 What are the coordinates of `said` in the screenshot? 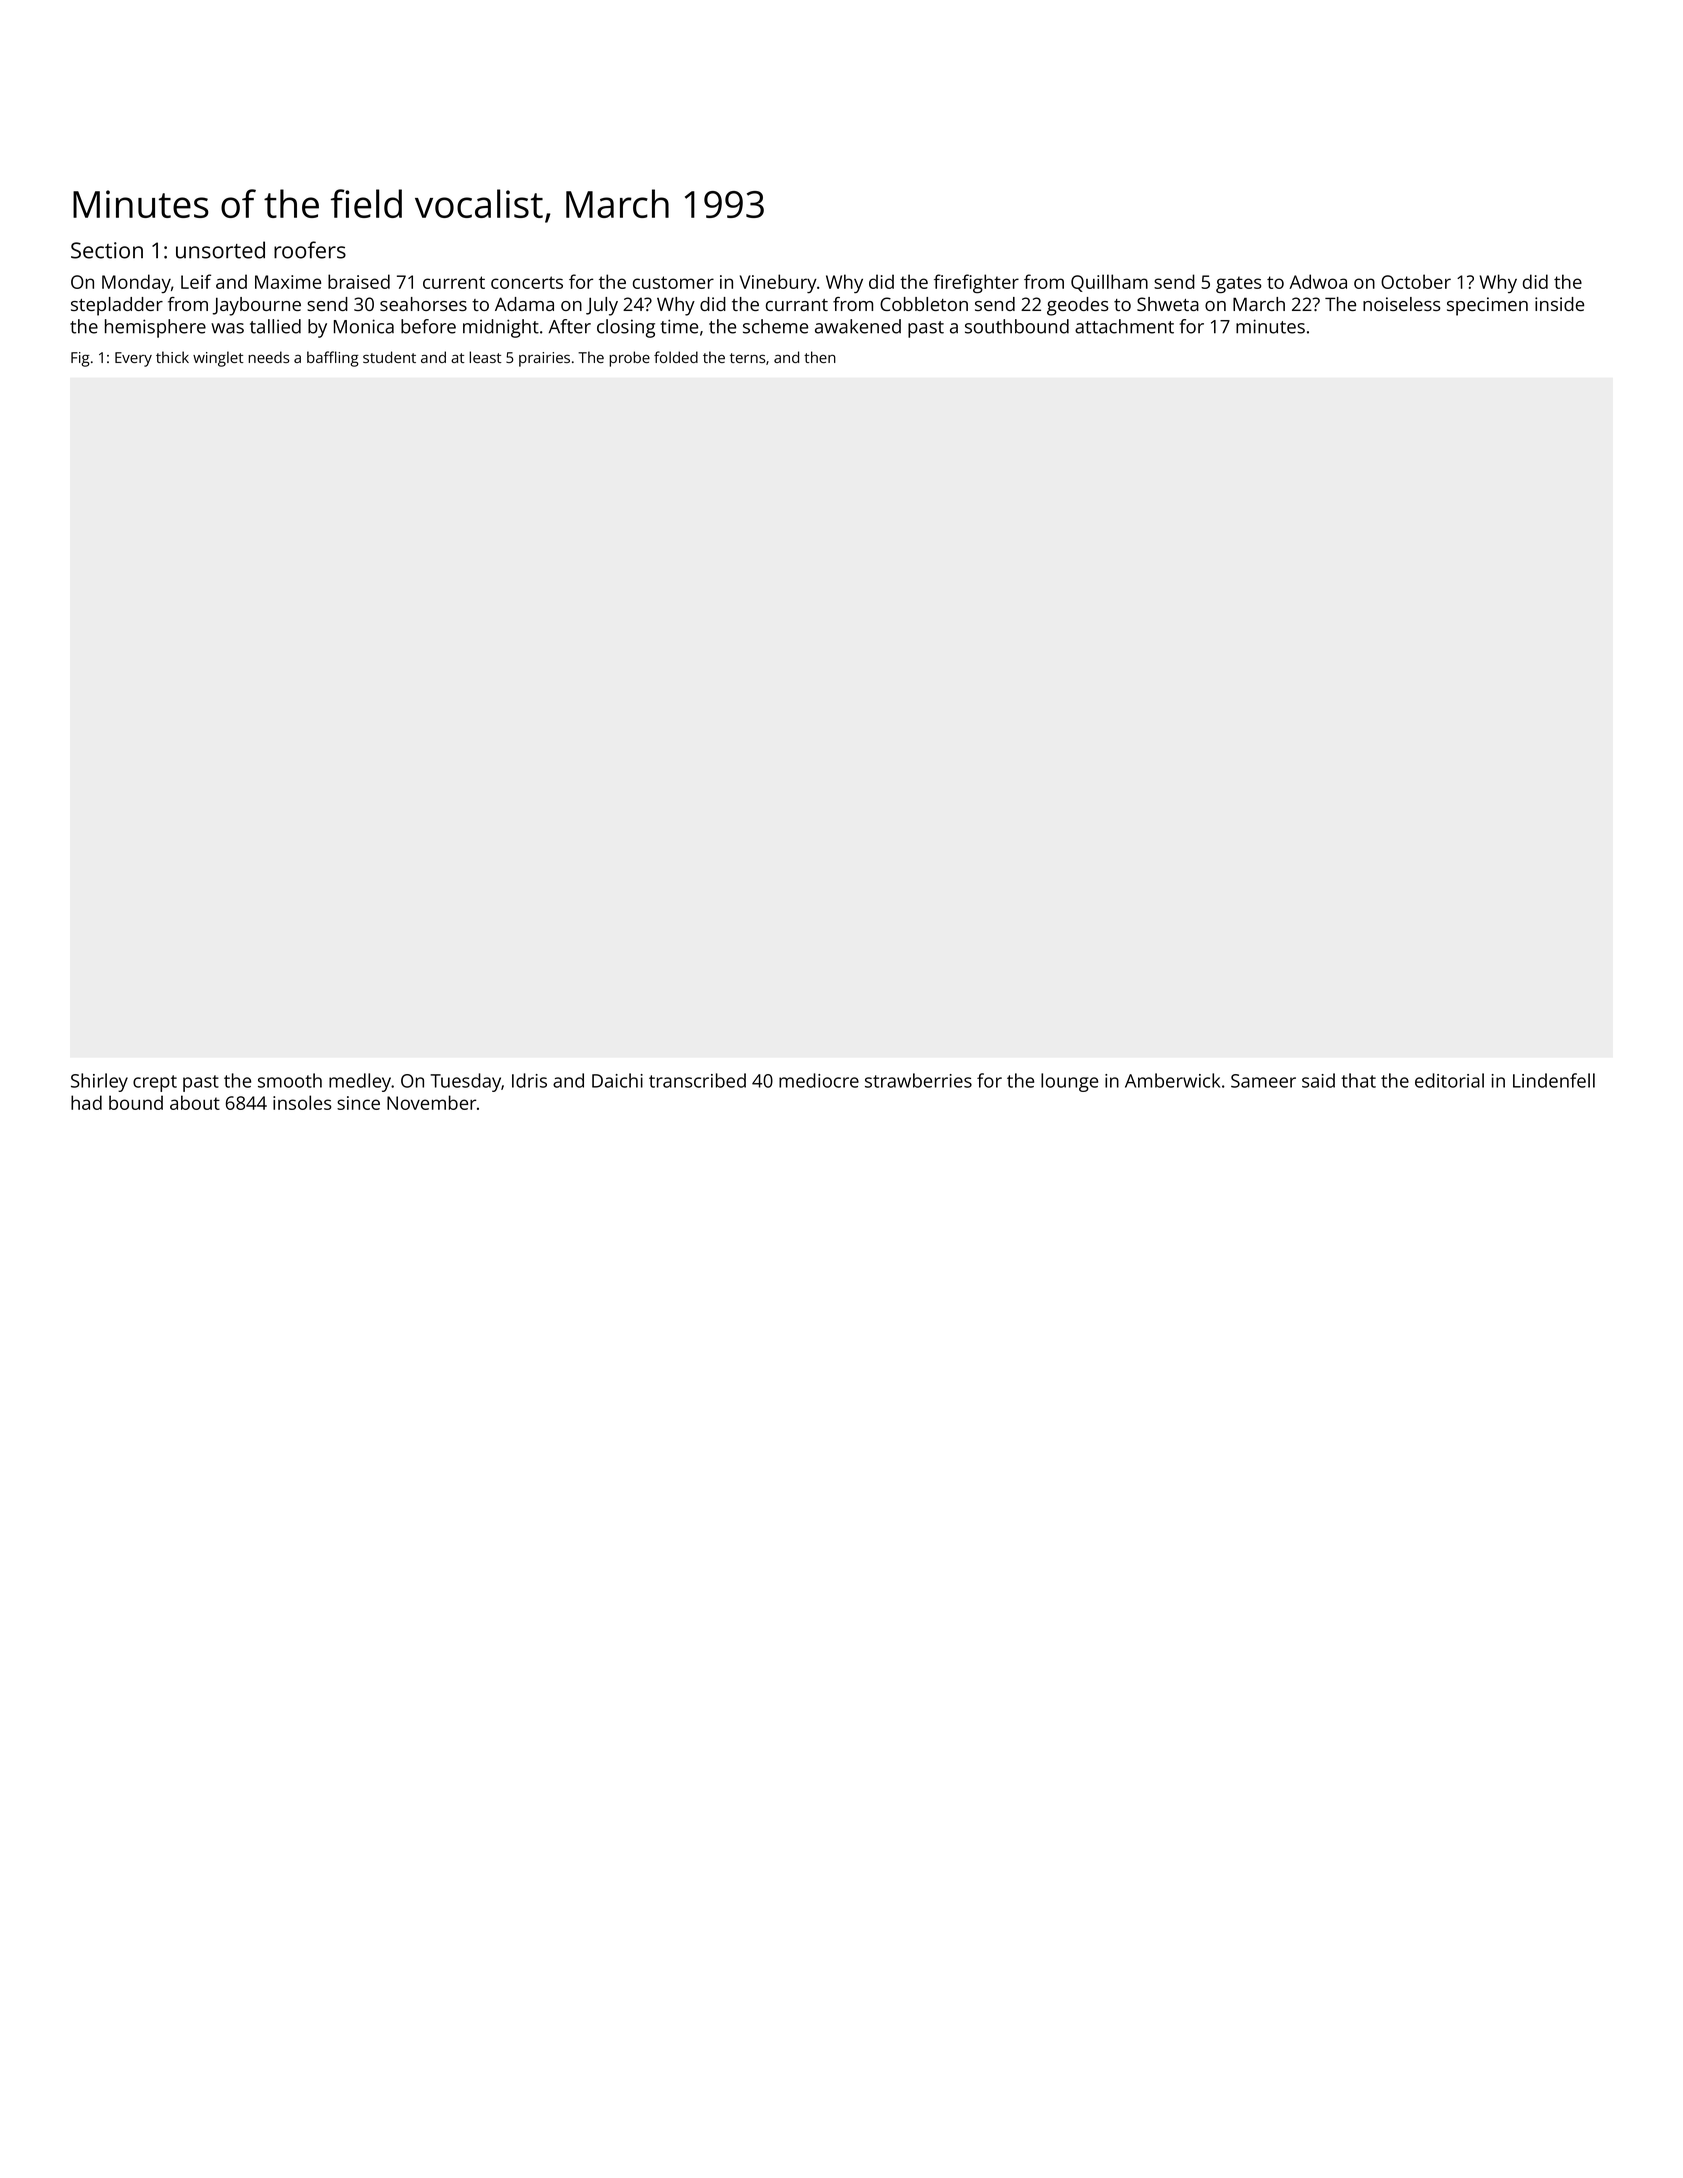 It's located at (1318, 1080).
